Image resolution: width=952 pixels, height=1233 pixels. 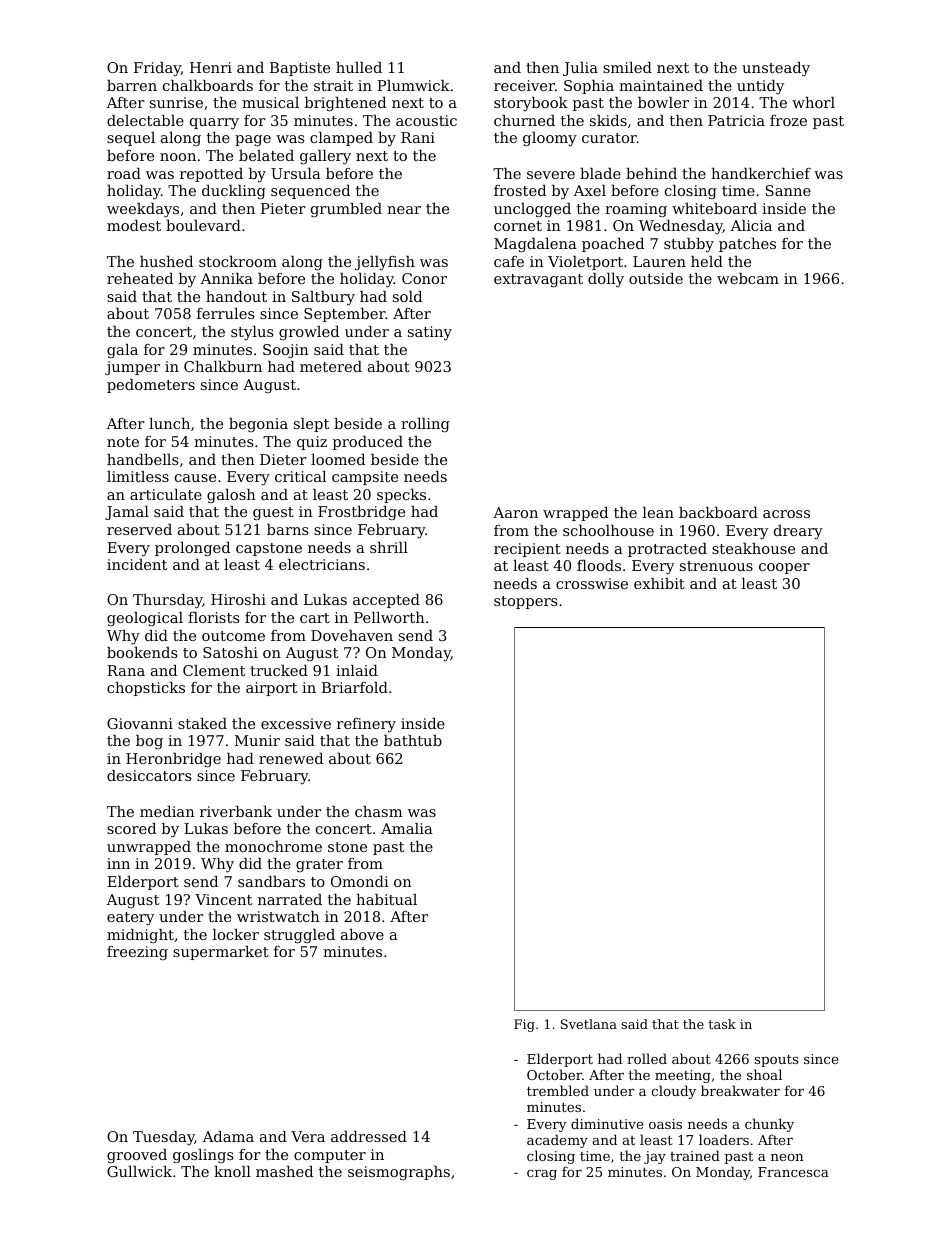 I want to click on shrill, so click(x=389, y=547).
